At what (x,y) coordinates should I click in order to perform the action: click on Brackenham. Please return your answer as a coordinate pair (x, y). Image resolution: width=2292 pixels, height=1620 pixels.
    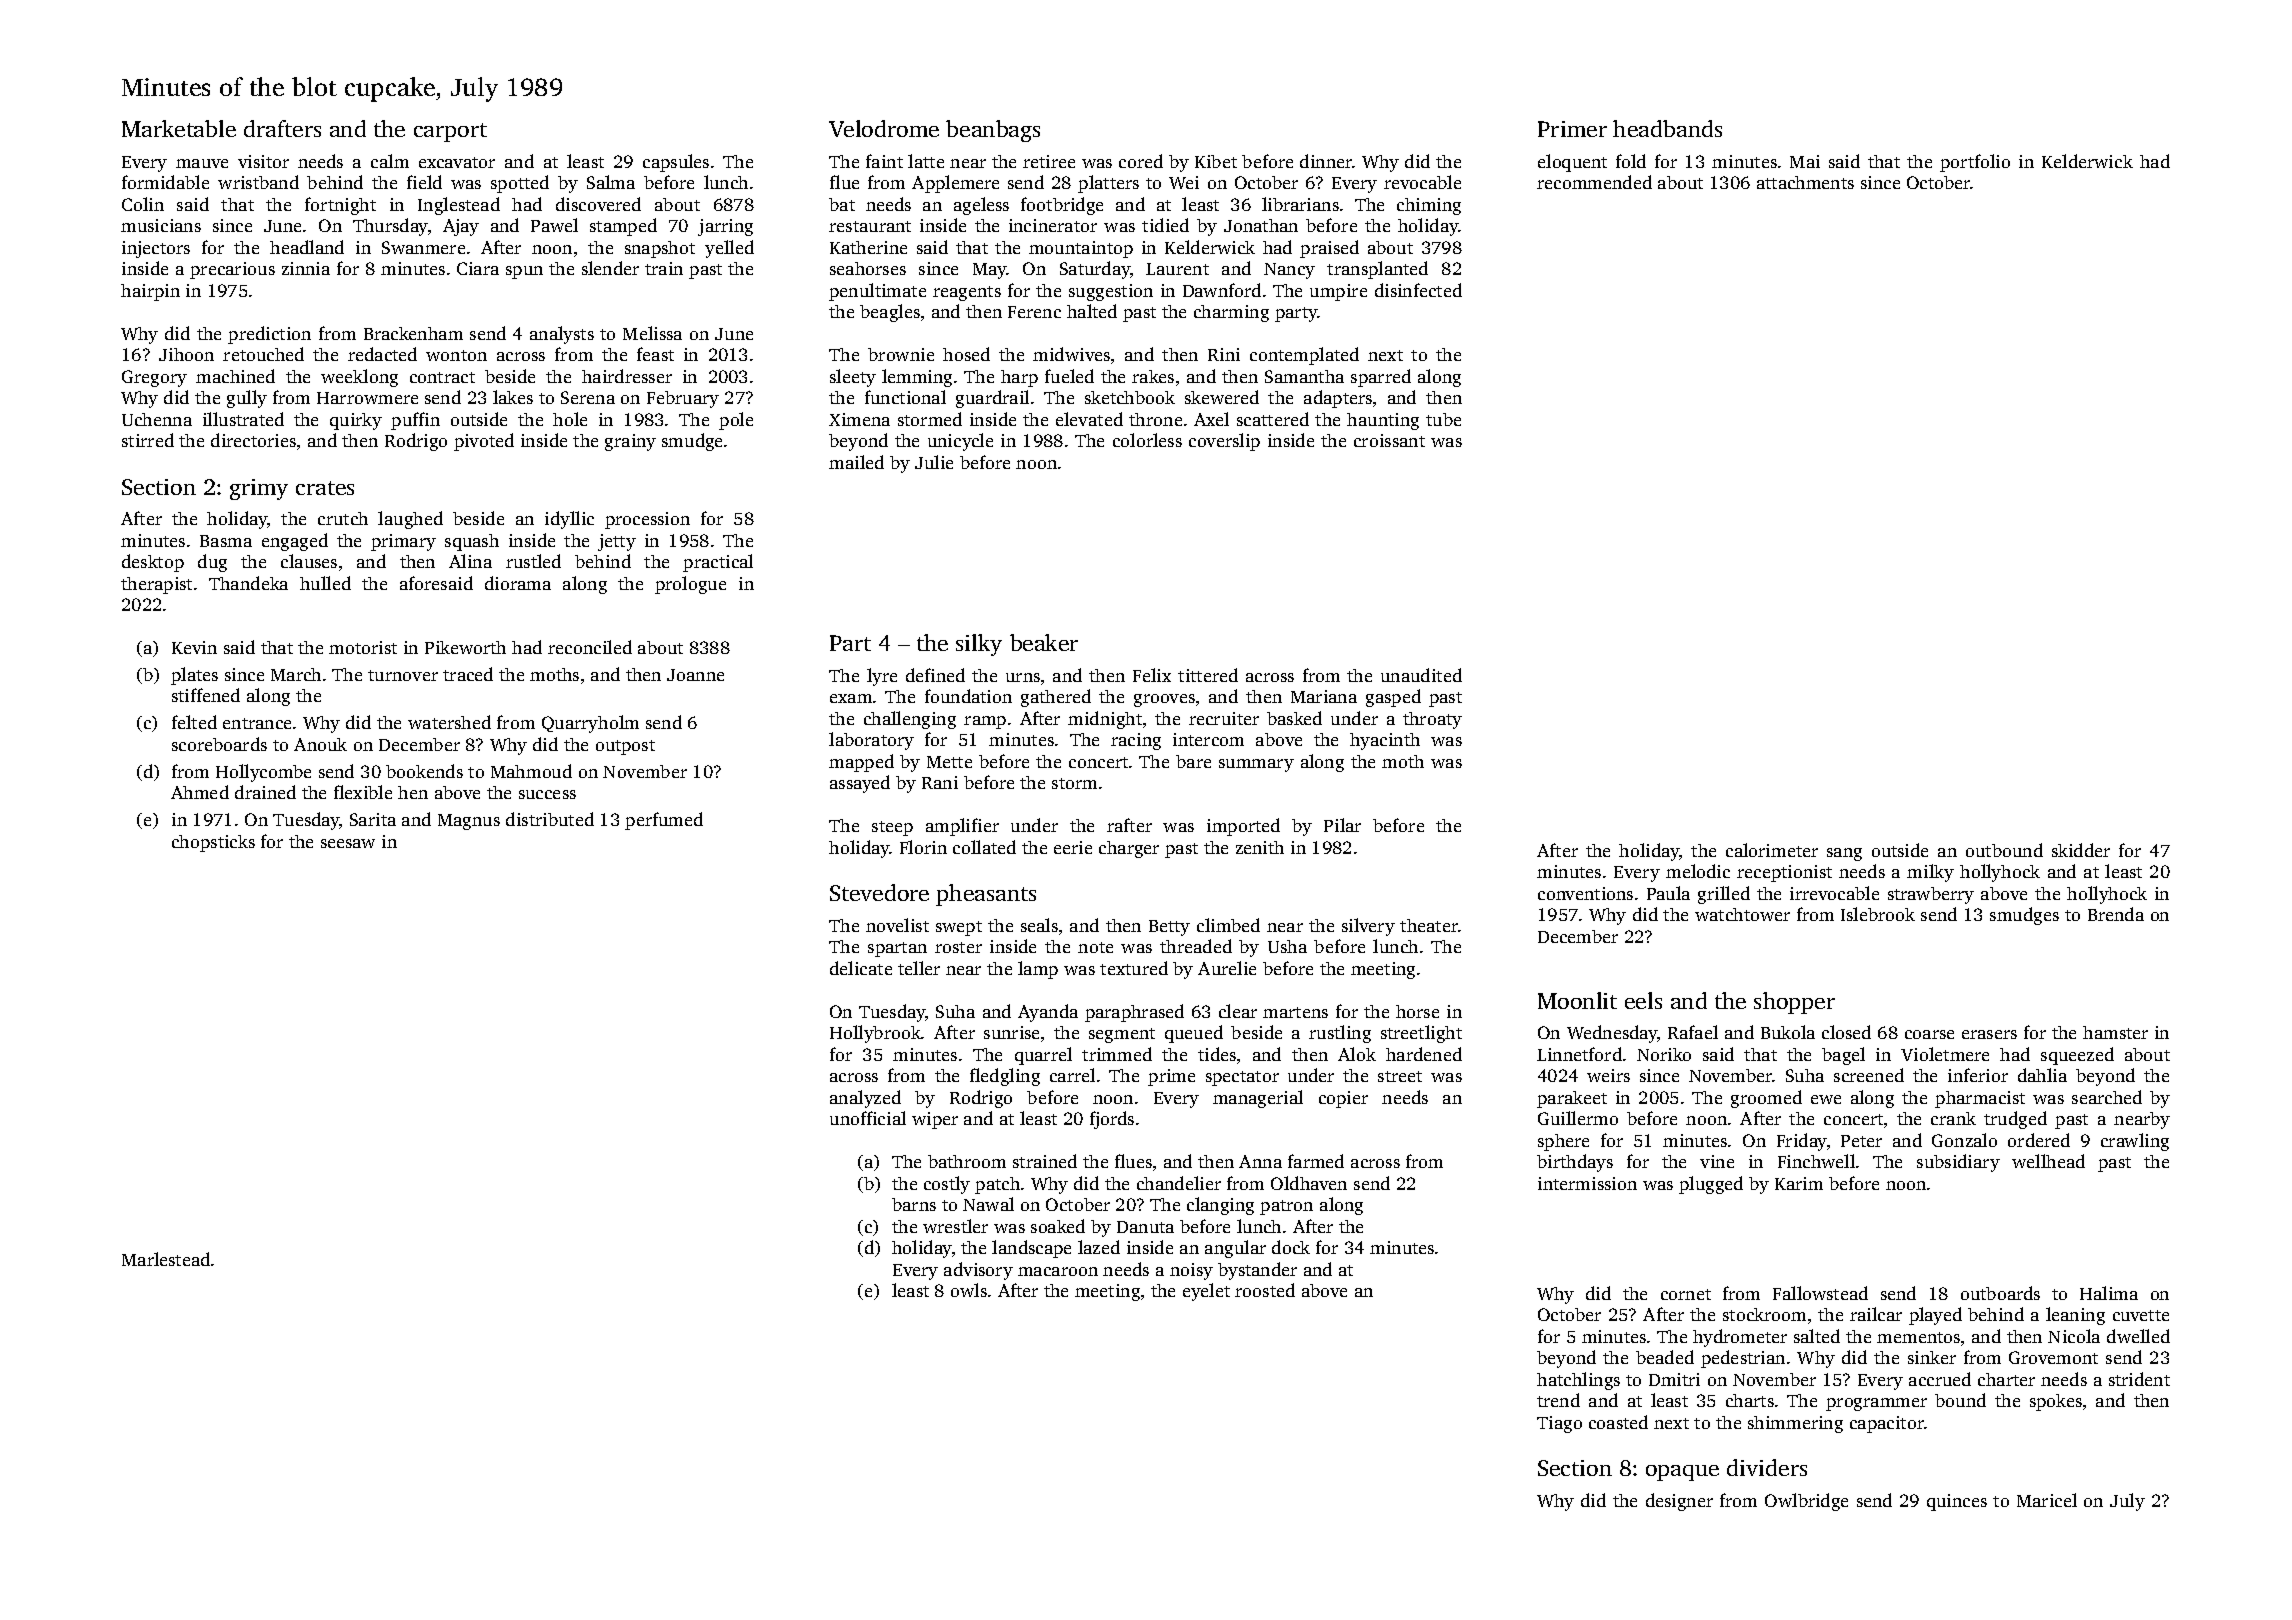
    Looking at the image, I should click on (413, 333).
